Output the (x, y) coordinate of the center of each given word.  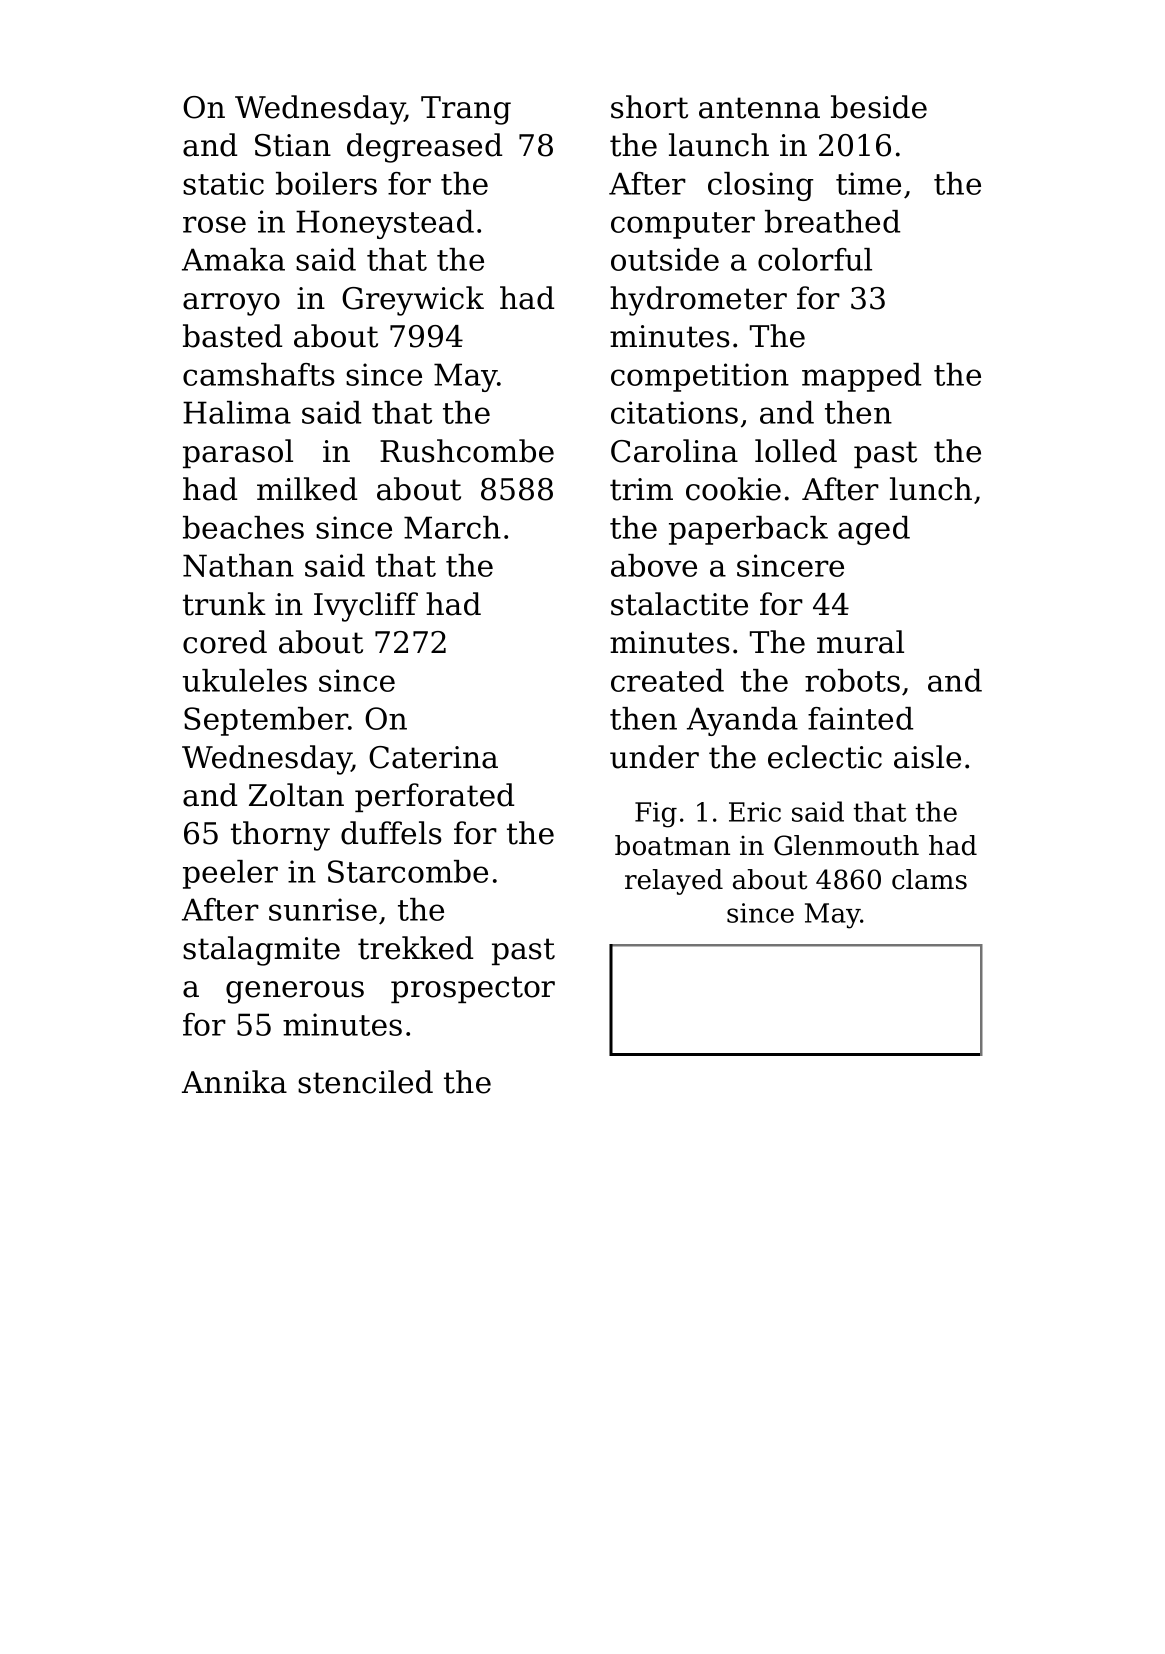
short (649, 107)
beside (879, 107)
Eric (755, 812)
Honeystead (385, 224)
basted (232, 336)
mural (860, 642)
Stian (293, 145)
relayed (674, 882)
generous (295, 992)
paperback (748, 530)
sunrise (323, 909)
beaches (243, 527)
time (868, 183)
